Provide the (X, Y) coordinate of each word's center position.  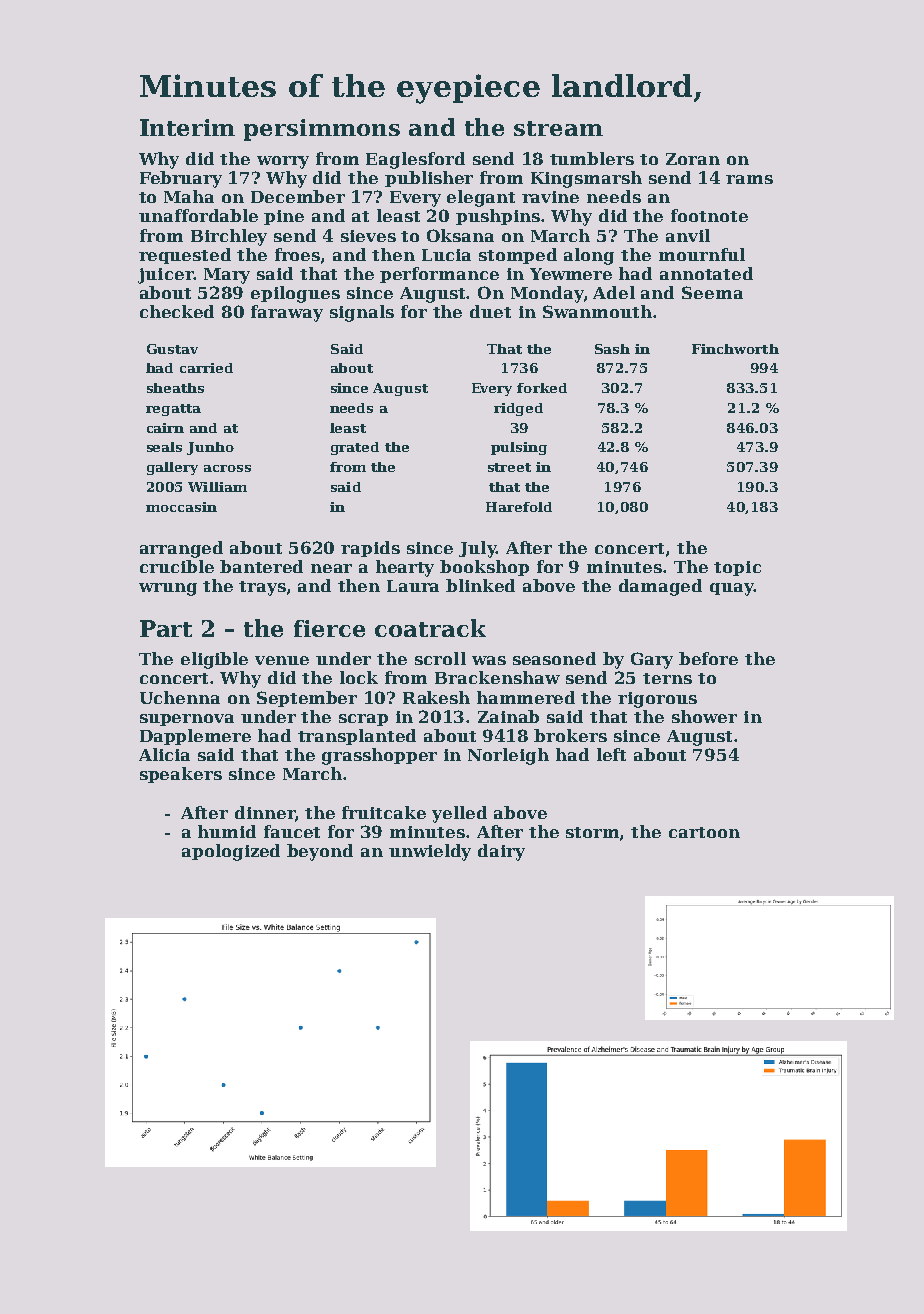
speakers (181, 775)
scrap (363, 720)
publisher (429, 179)
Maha (189, 196)
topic (737, 568)
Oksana (460, 235)
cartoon (704, 832)
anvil (688, 235)
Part (166, 628)
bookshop (484, 568)
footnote (709, 215)
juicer (165, 276)
